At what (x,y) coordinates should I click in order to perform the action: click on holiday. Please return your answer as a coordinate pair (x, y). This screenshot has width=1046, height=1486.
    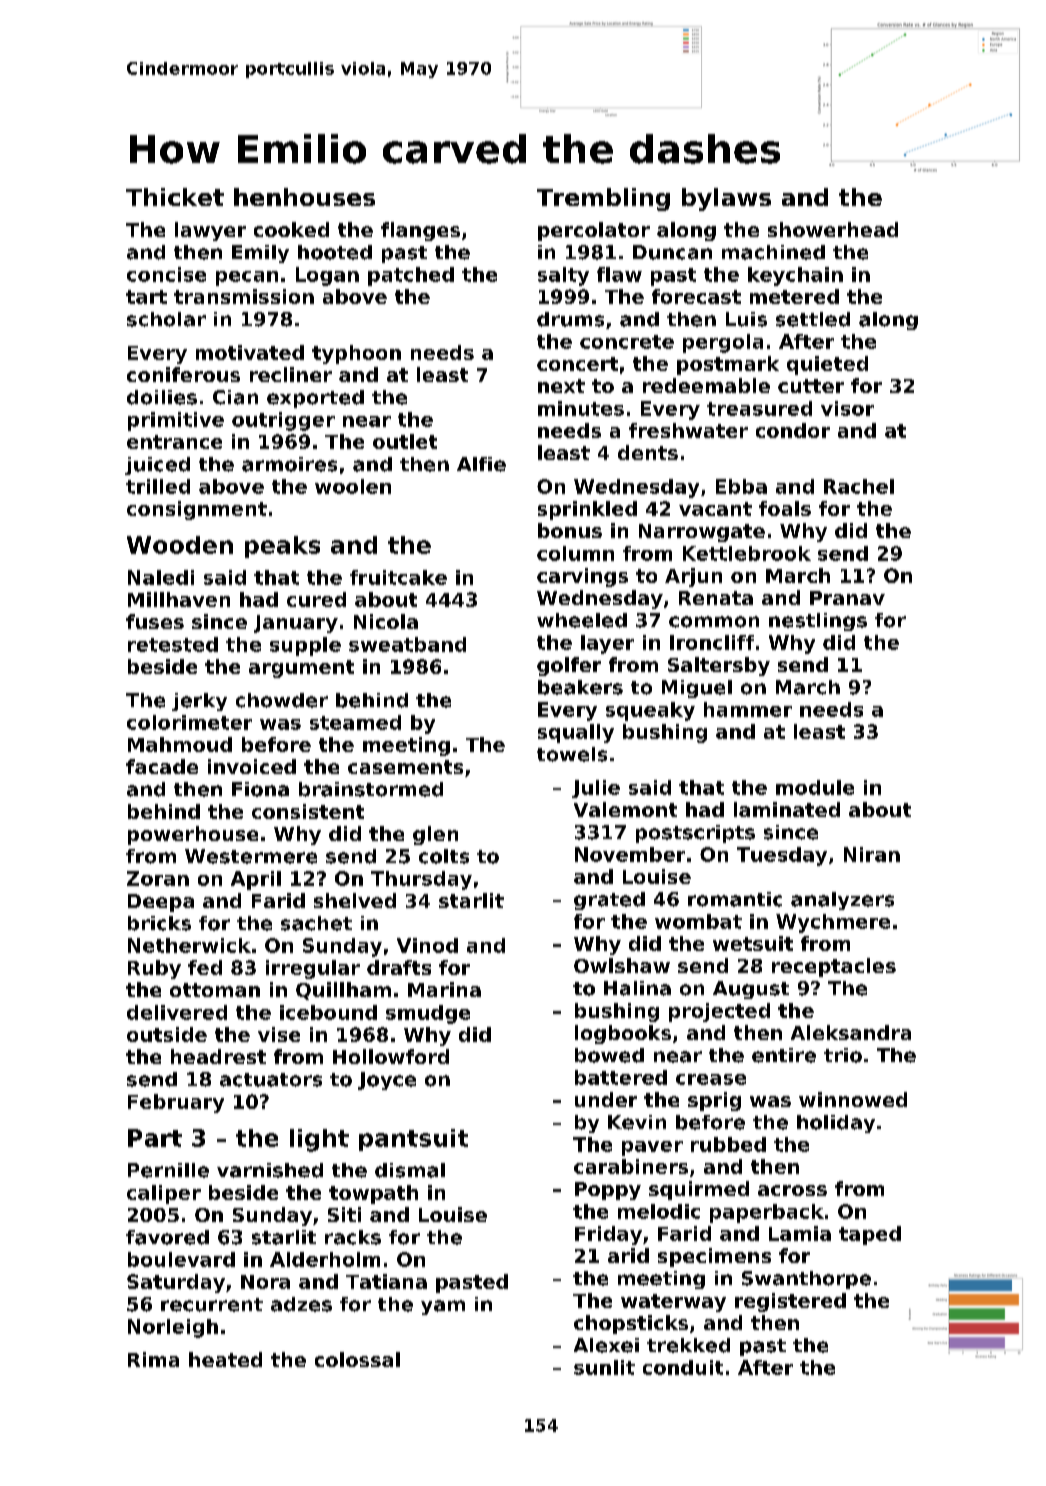
    Looking at the image, I should click on (836, 1124).
